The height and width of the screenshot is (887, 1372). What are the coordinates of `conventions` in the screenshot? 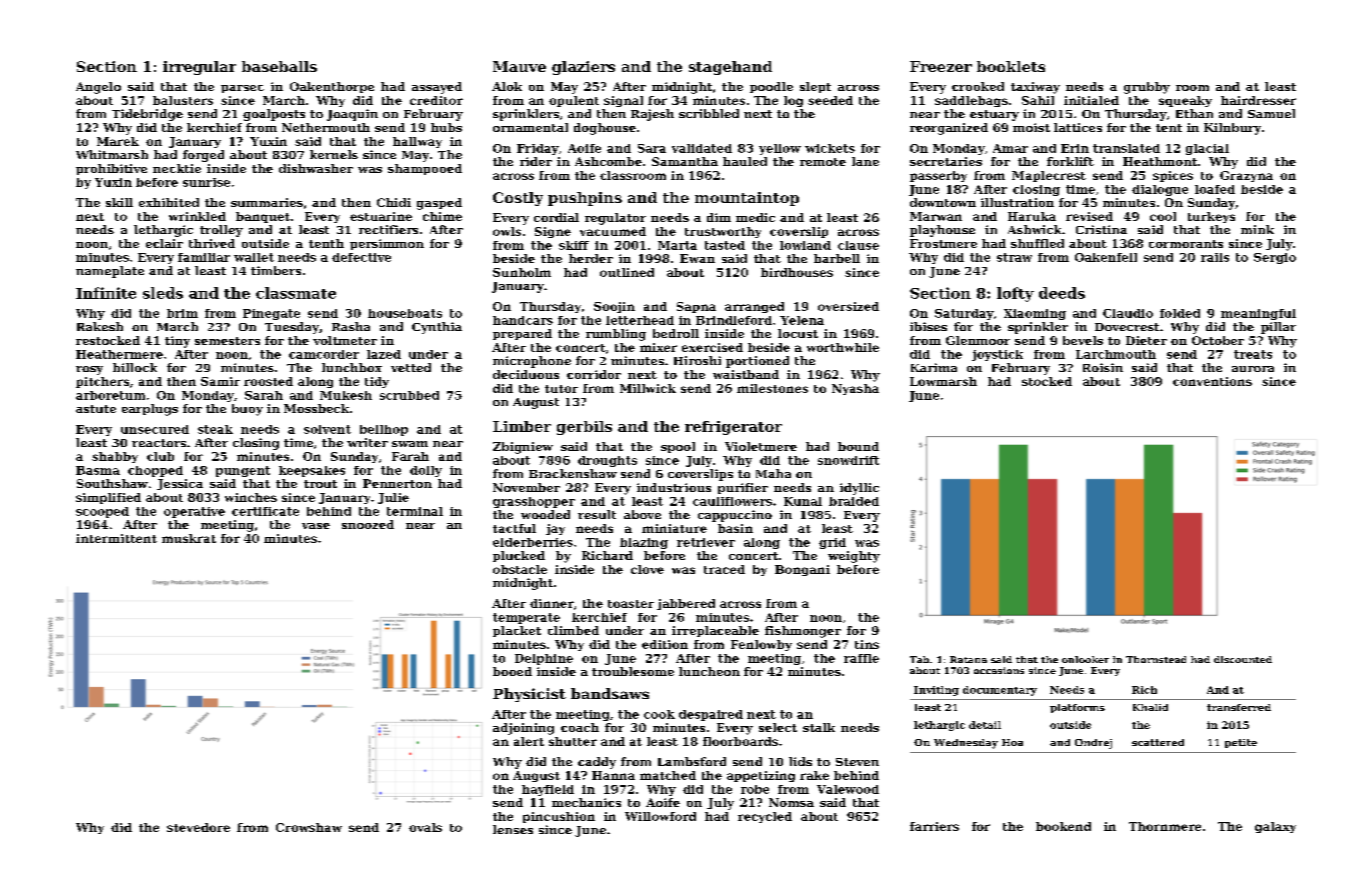 It's located at (1212, 381).
